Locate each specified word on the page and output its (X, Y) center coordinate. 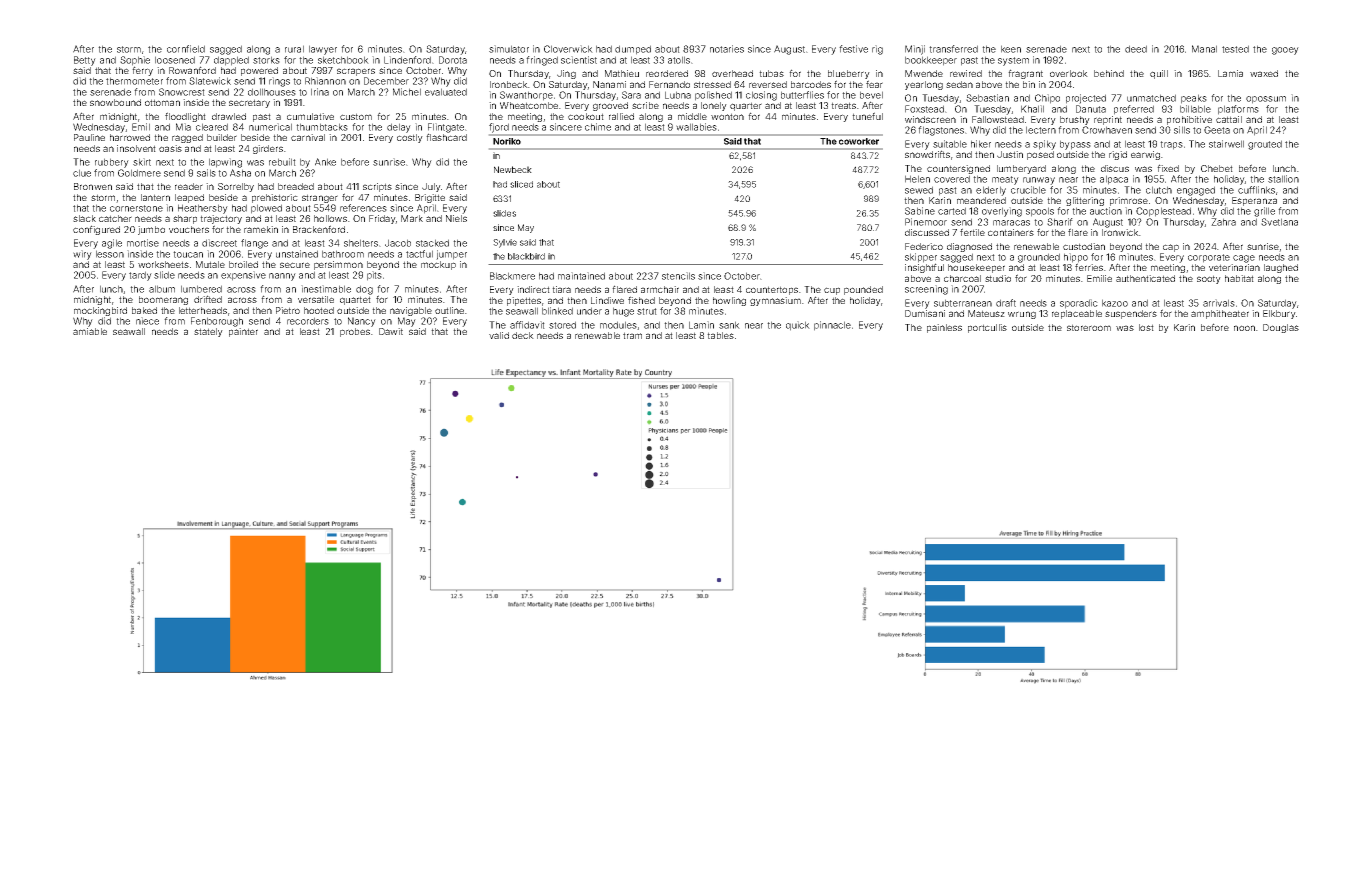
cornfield (186, 49)
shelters (361, 243)
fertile (972, 232)
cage (1244, 259)
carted (952, 211)
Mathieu (622, 73)
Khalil (1032, 109)
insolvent (136, 148)
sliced (521, 184)
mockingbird (100, 311)
